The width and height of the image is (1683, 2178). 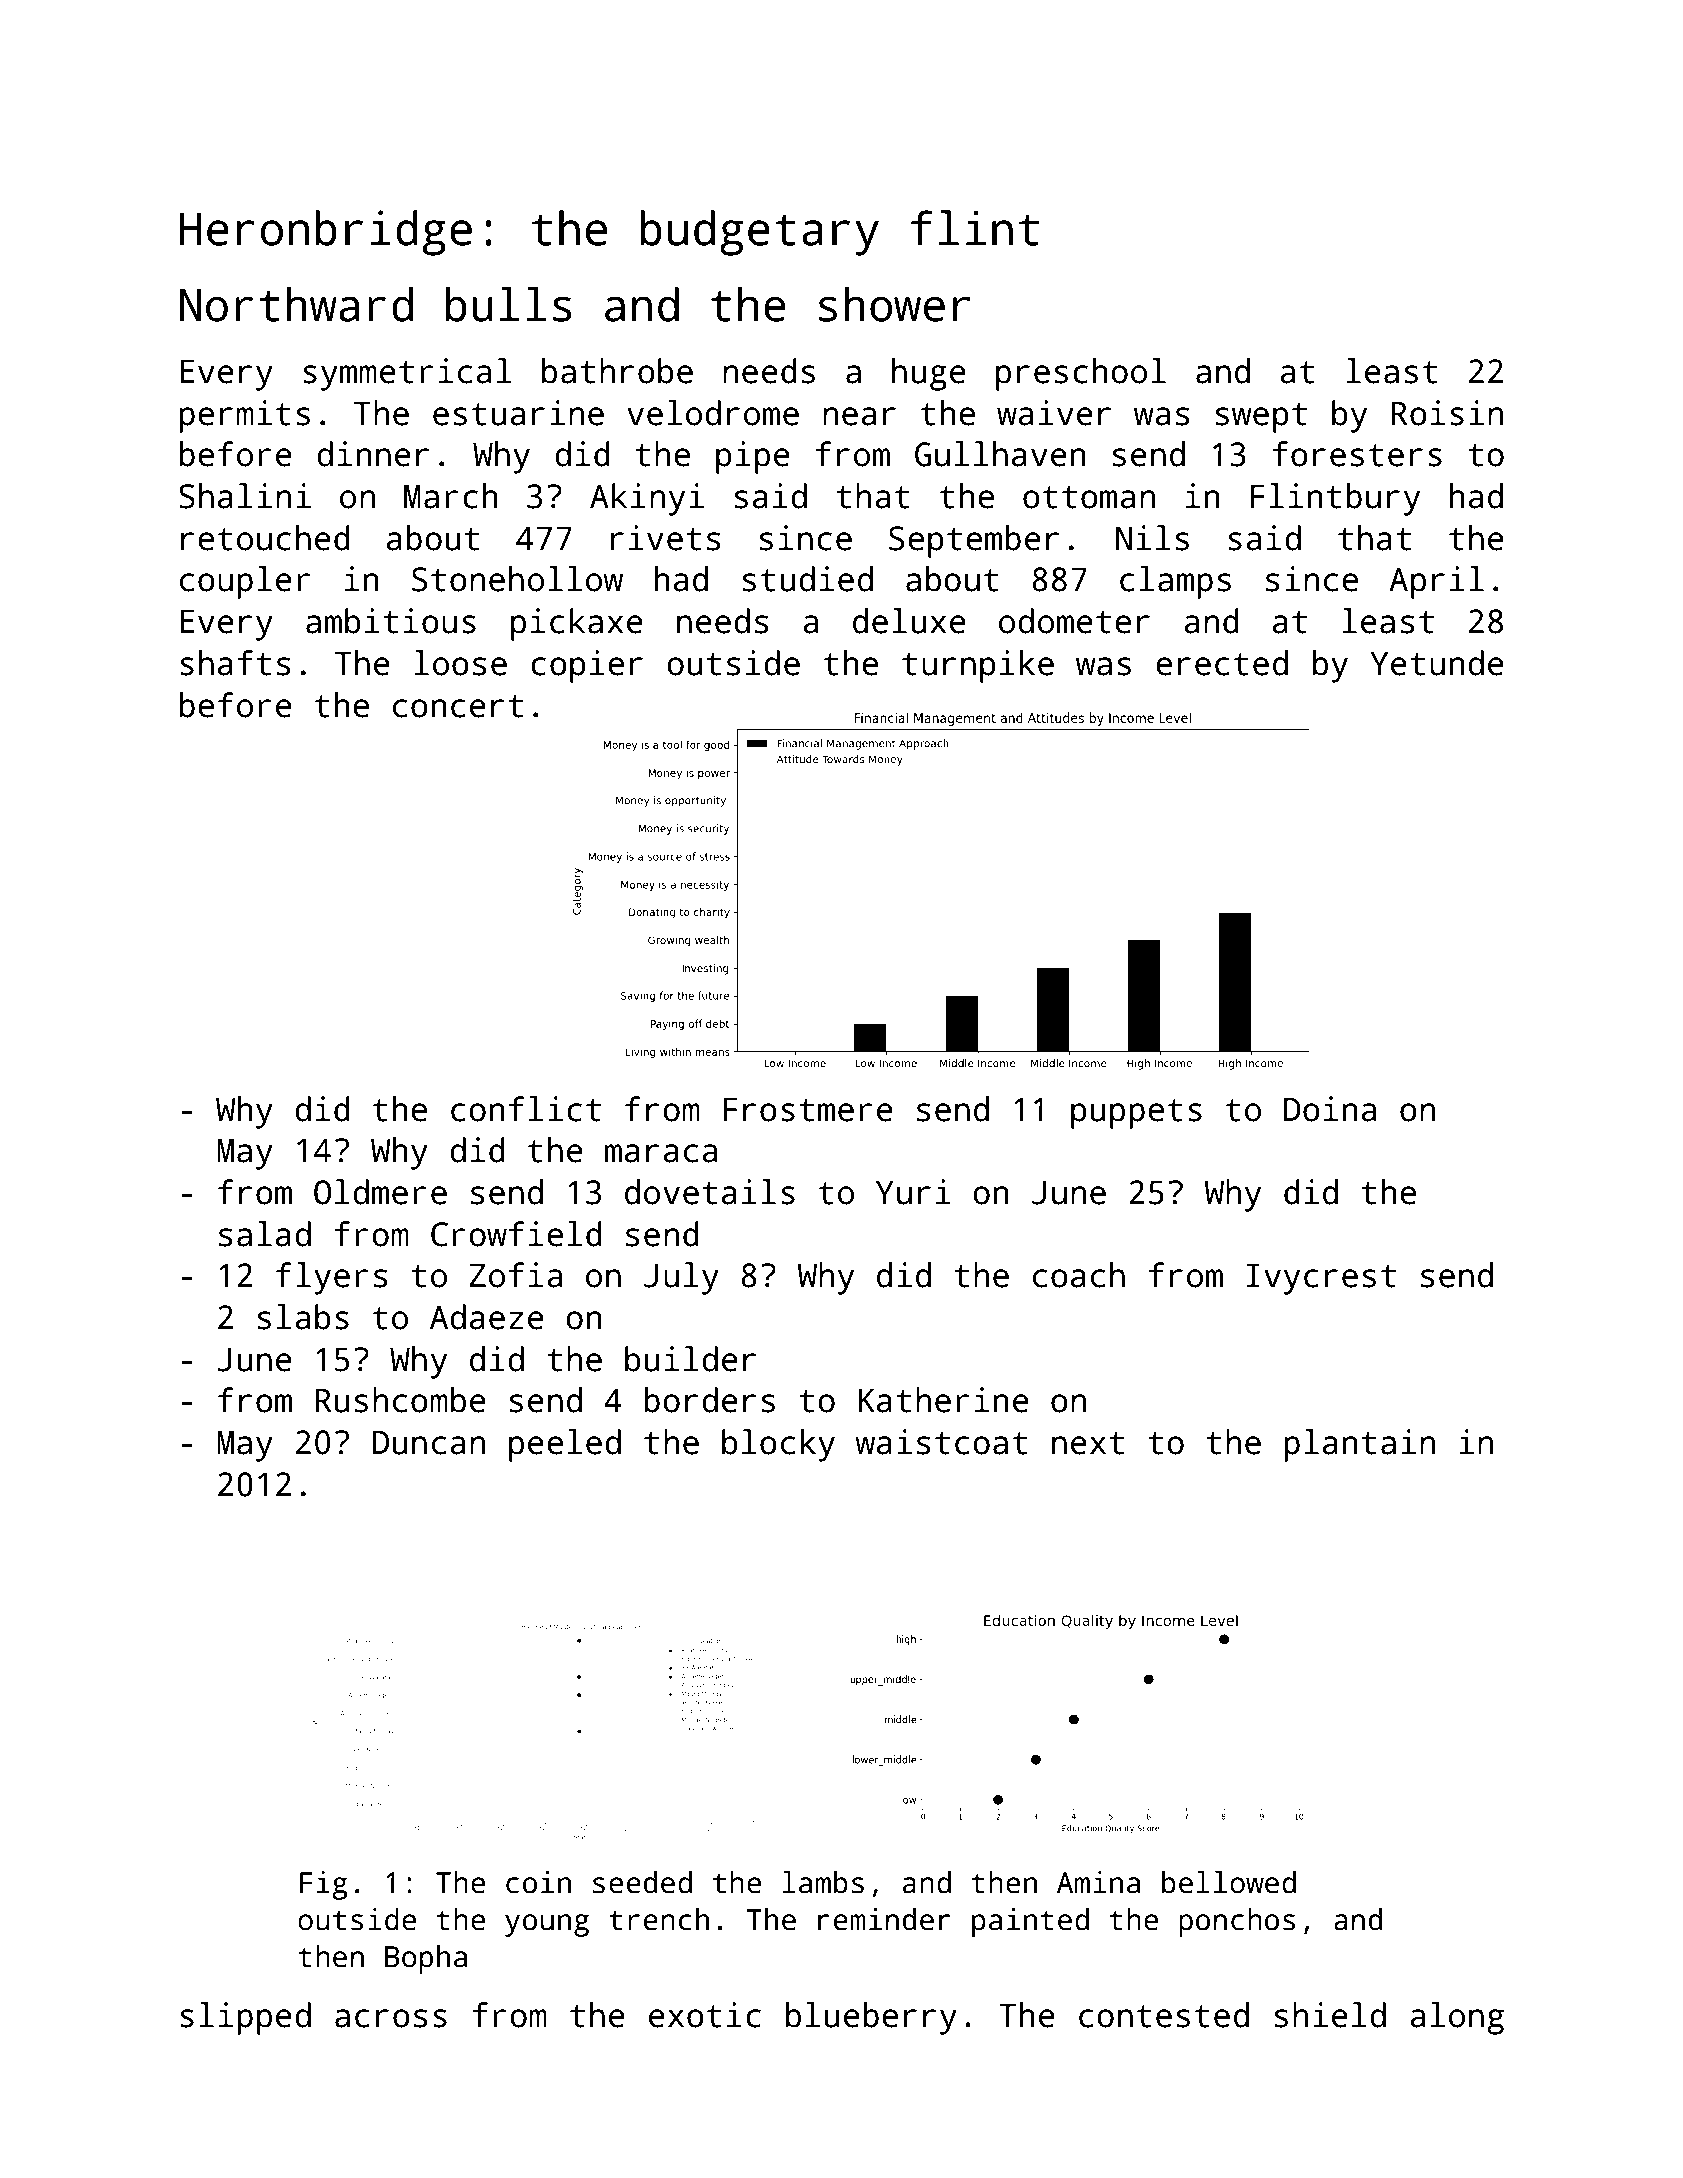 What do you see at coordinates (1237, 1922) in the image?
I see `ponchos` at bounding box center [1237, 1922].
